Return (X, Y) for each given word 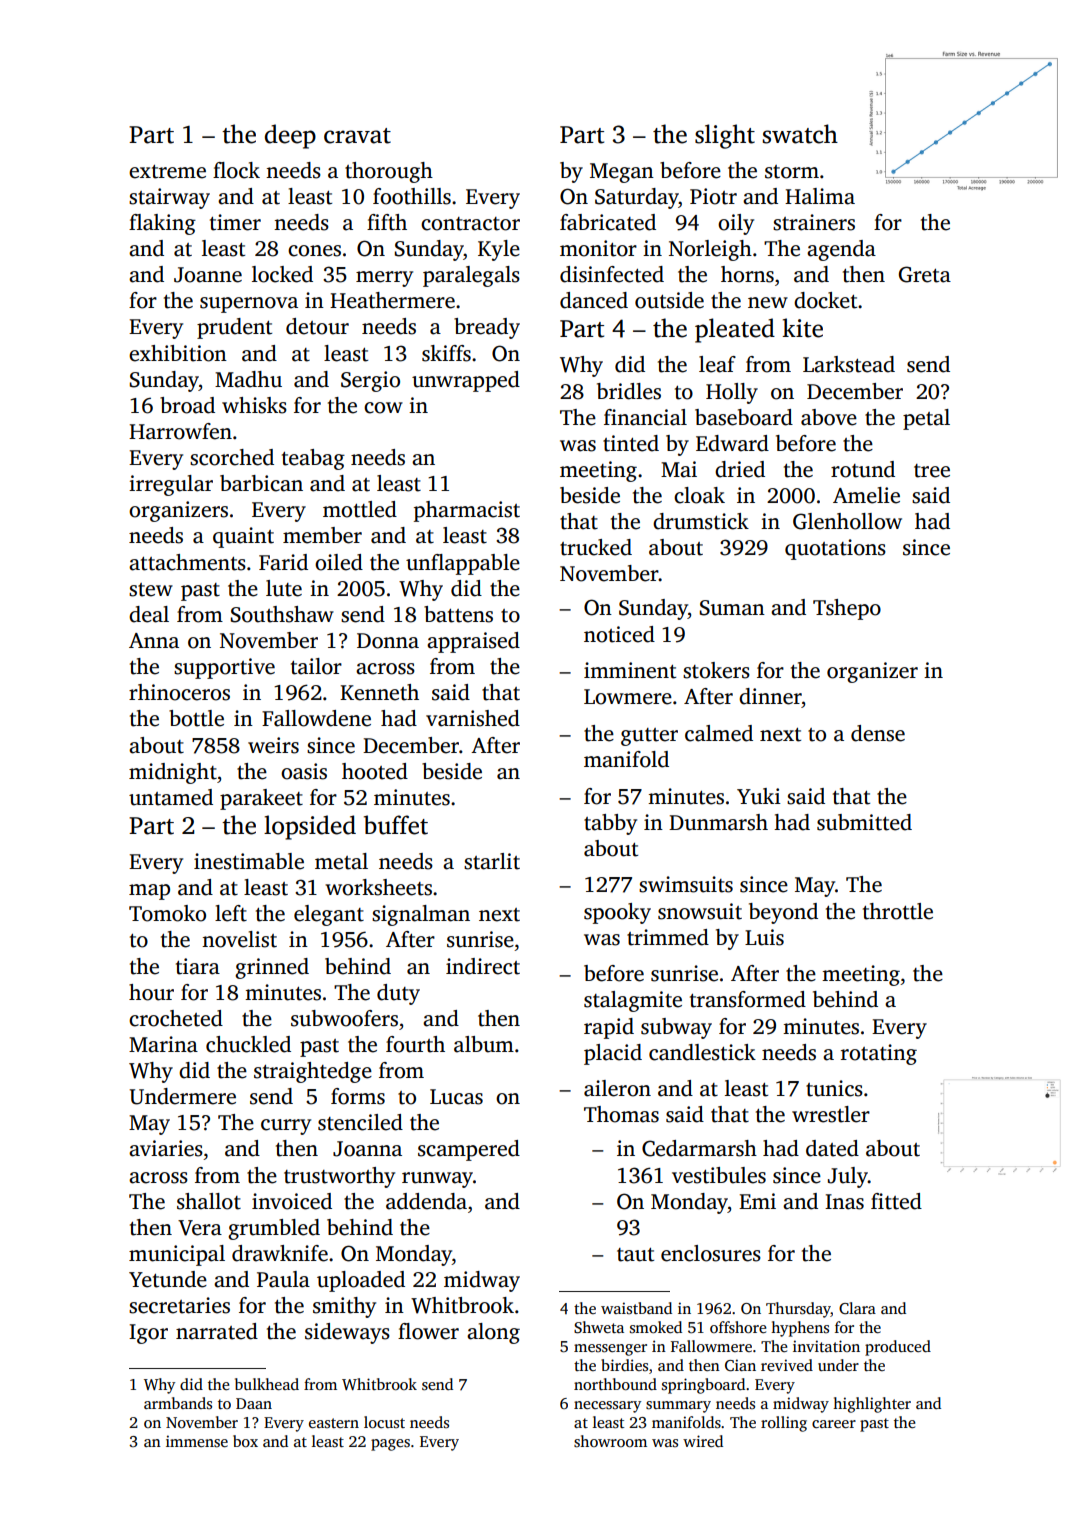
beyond (783, 913)
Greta (925, 274)
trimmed (668, 937)
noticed (619, 634)
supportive (224, 668)
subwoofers (344, 1018)
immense (197, 1441)
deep (290, 136)
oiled (339, 562)
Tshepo (847, 609)
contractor (470, 224)
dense (878, 733)
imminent (630, 670)
